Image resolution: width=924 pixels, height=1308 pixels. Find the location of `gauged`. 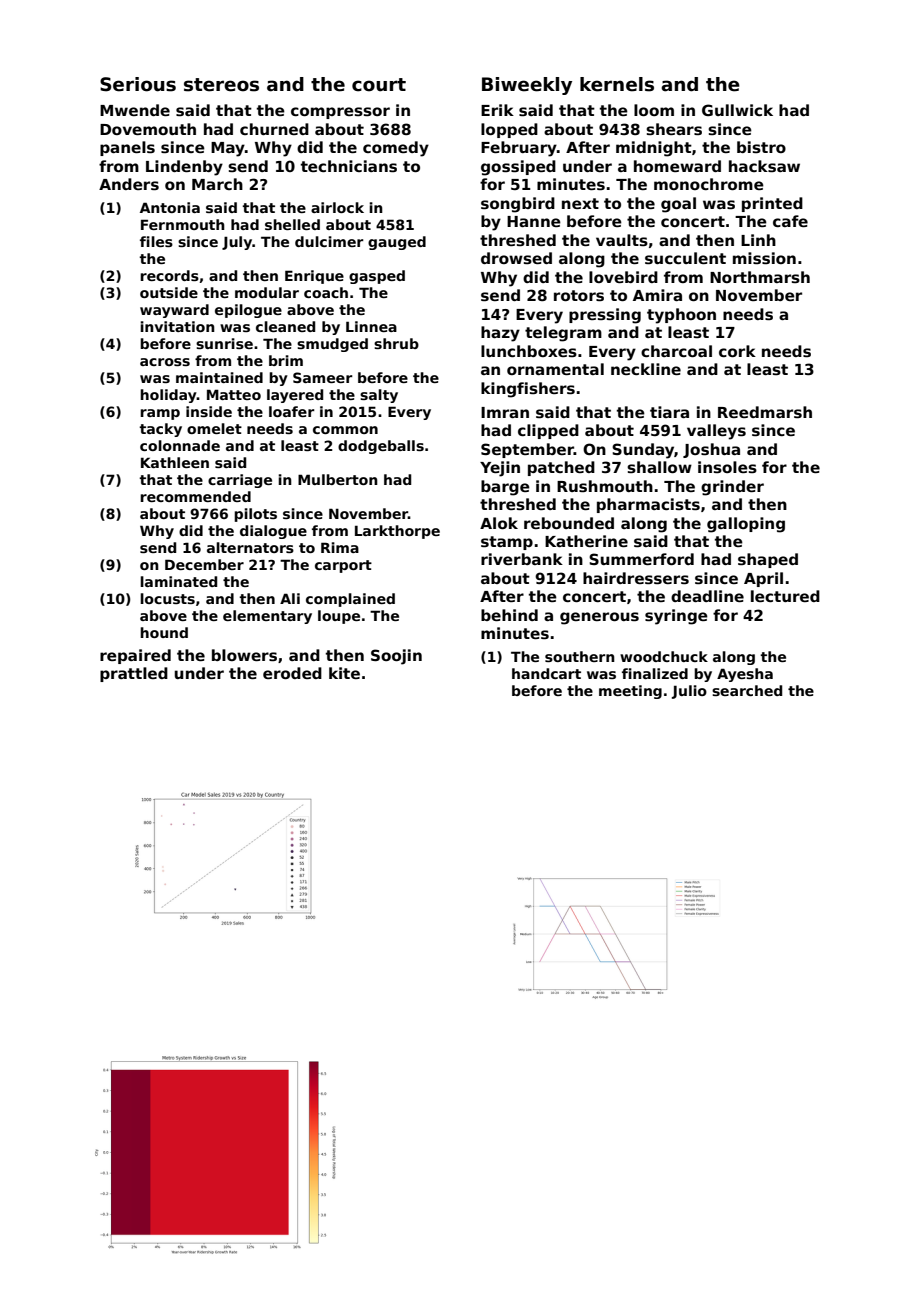

gauged is located at coordinates (397, 243).
